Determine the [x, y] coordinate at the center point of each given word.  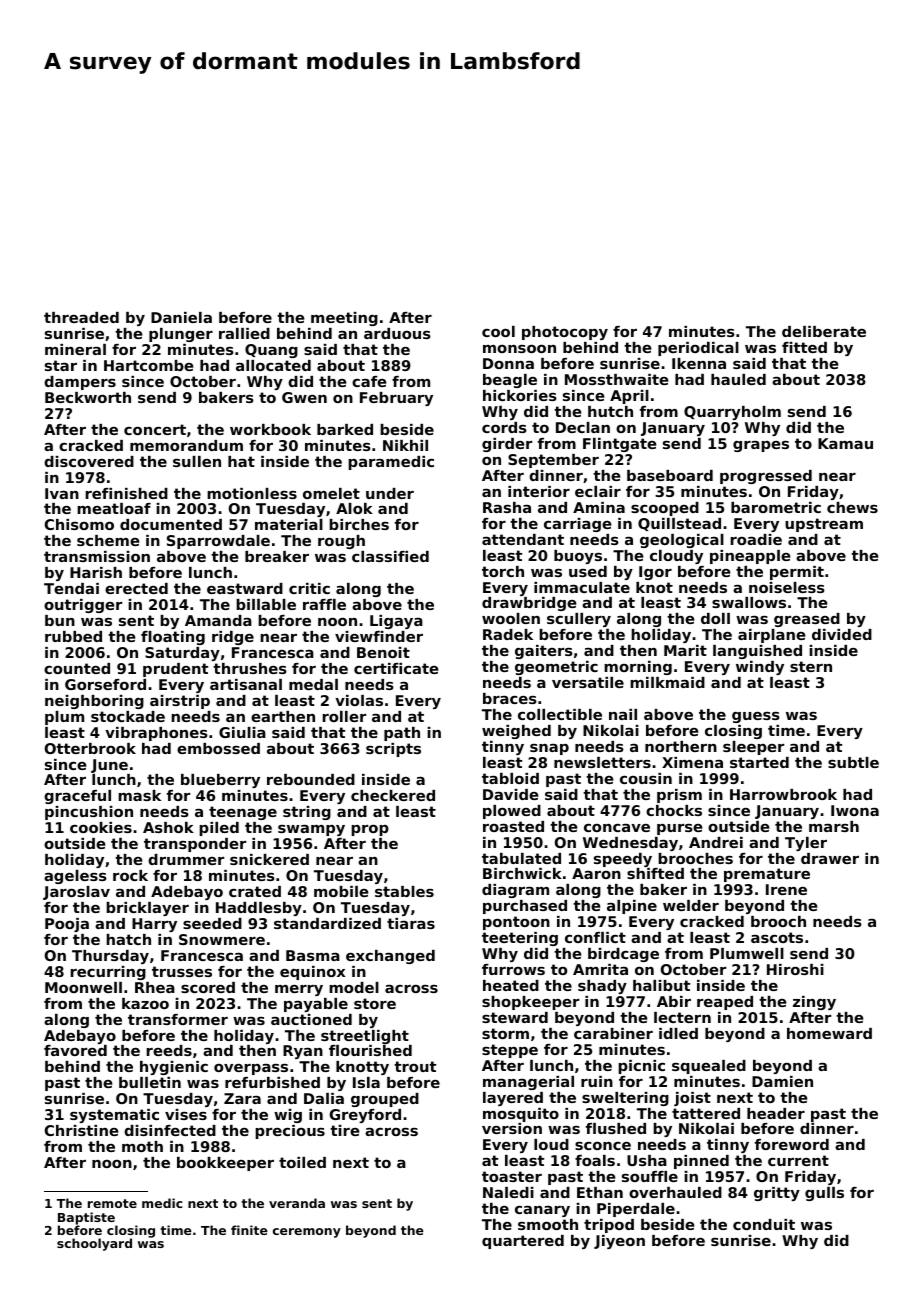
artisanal [246, 684]
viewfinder [379, 636]
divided [842, 634]
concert [155, 429]
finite [249, 1230]
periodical [698, 349]
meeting [344, 319]
